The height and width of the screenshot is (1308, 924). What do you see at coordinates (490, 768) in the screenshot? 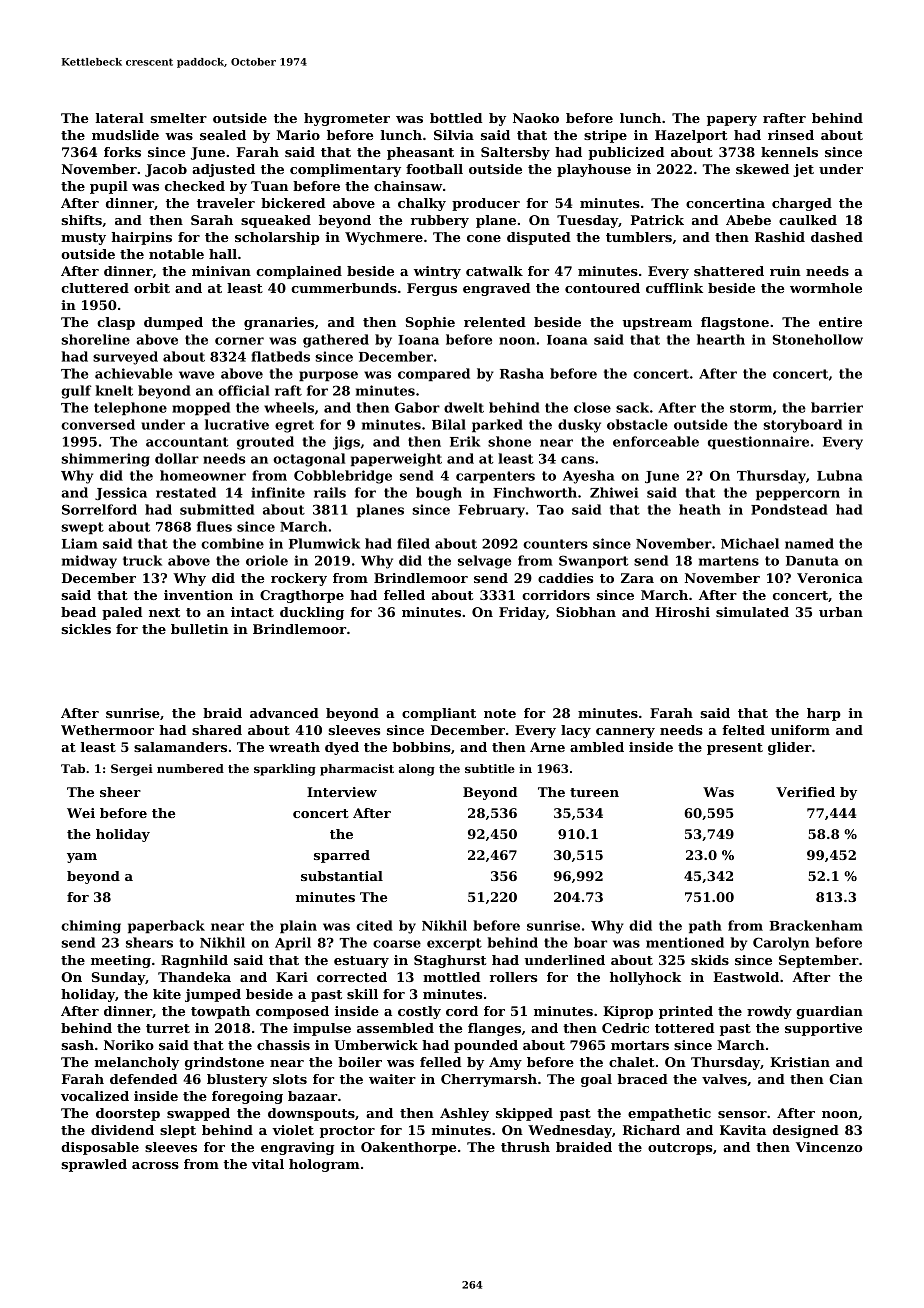
I see `subtitle` at bounding box center [490, 768].
